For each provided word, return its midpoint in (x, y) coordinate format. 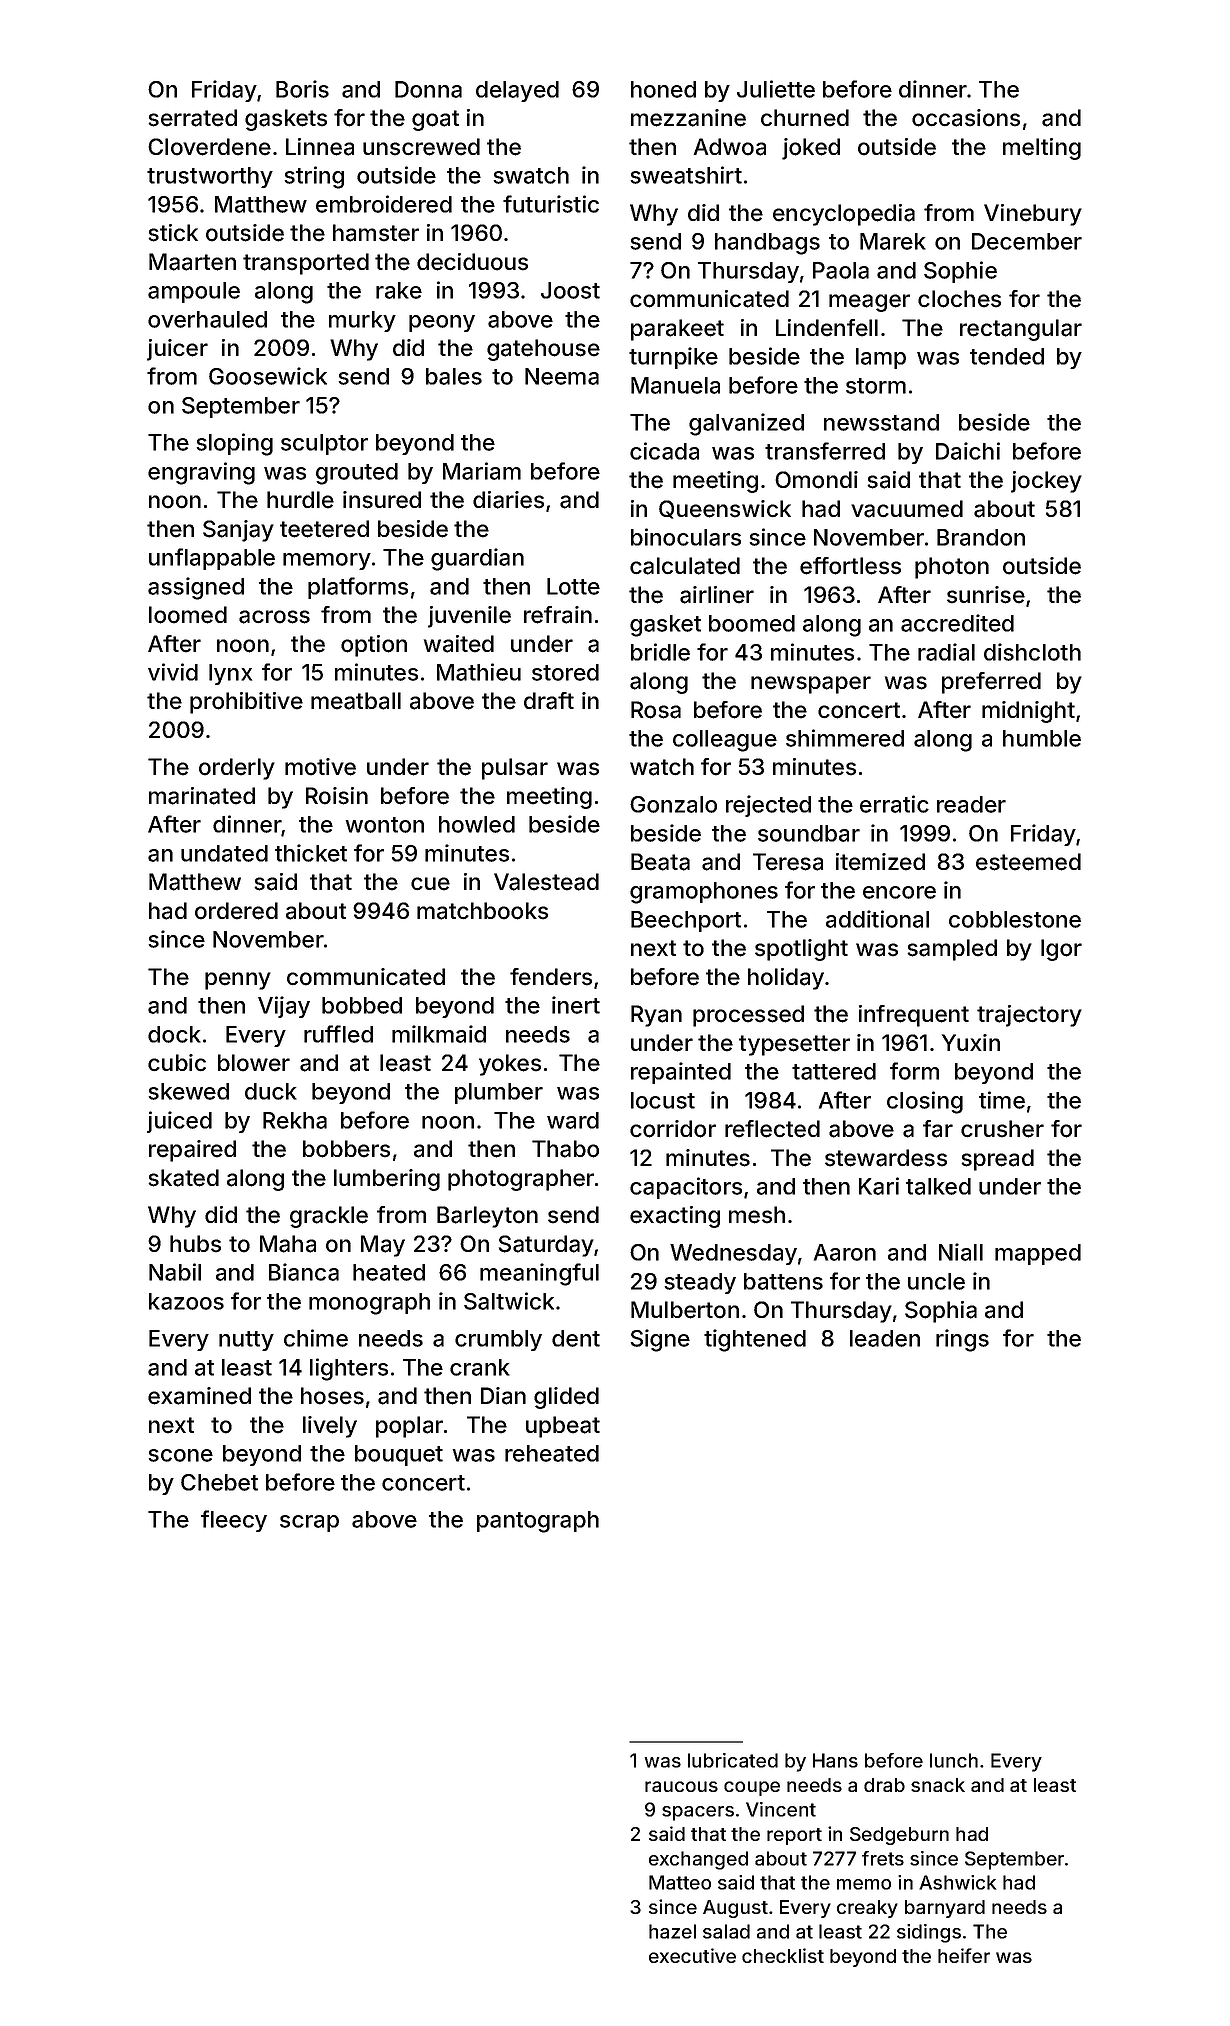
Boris (302, 89)
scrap (309, 1523)
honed (663, 89)
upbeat (563, 1427)
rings (962, 1340)
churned (805, 118)
